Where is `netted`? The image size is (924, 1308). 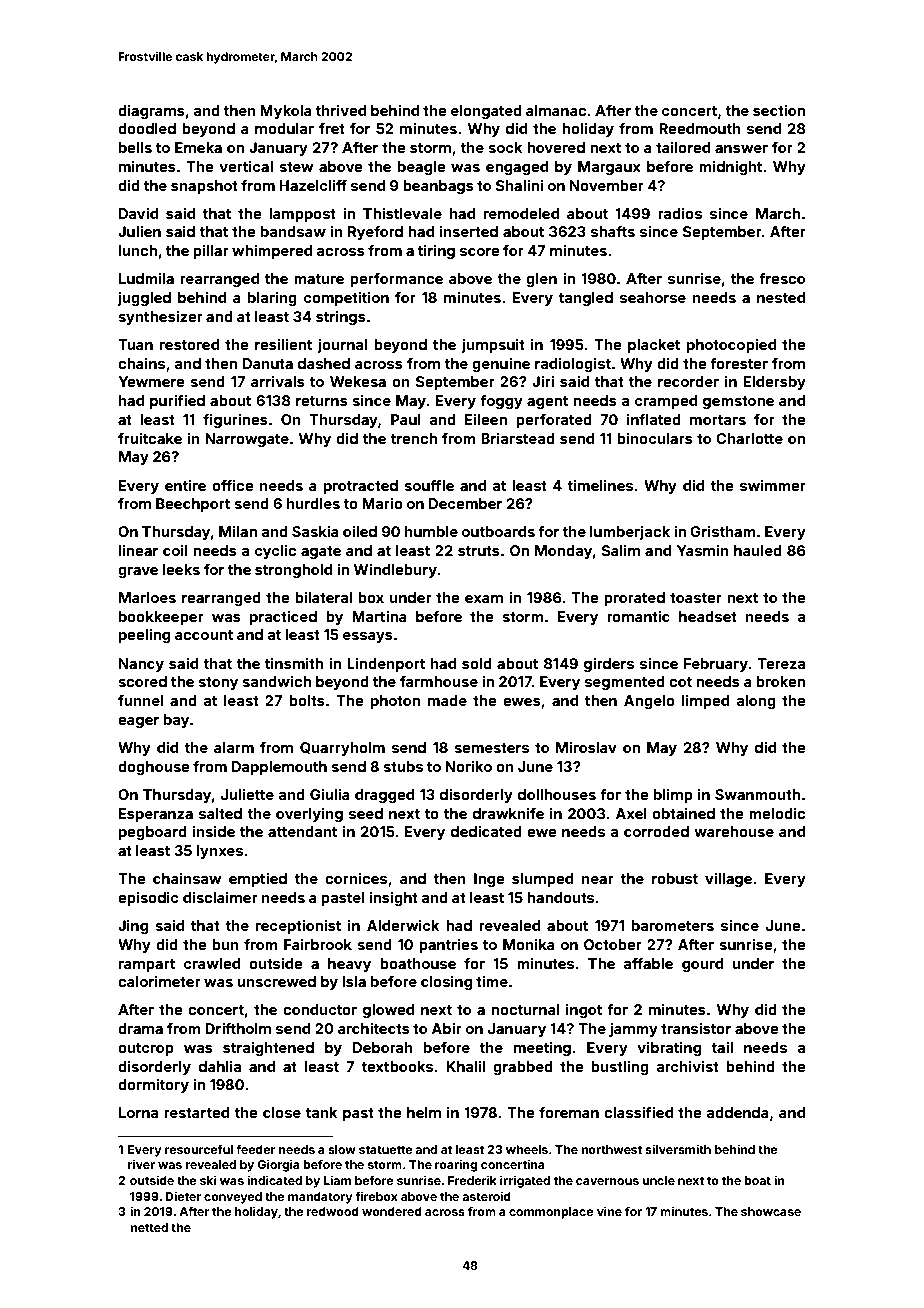
netted is located at coordinates (149, 1227).
